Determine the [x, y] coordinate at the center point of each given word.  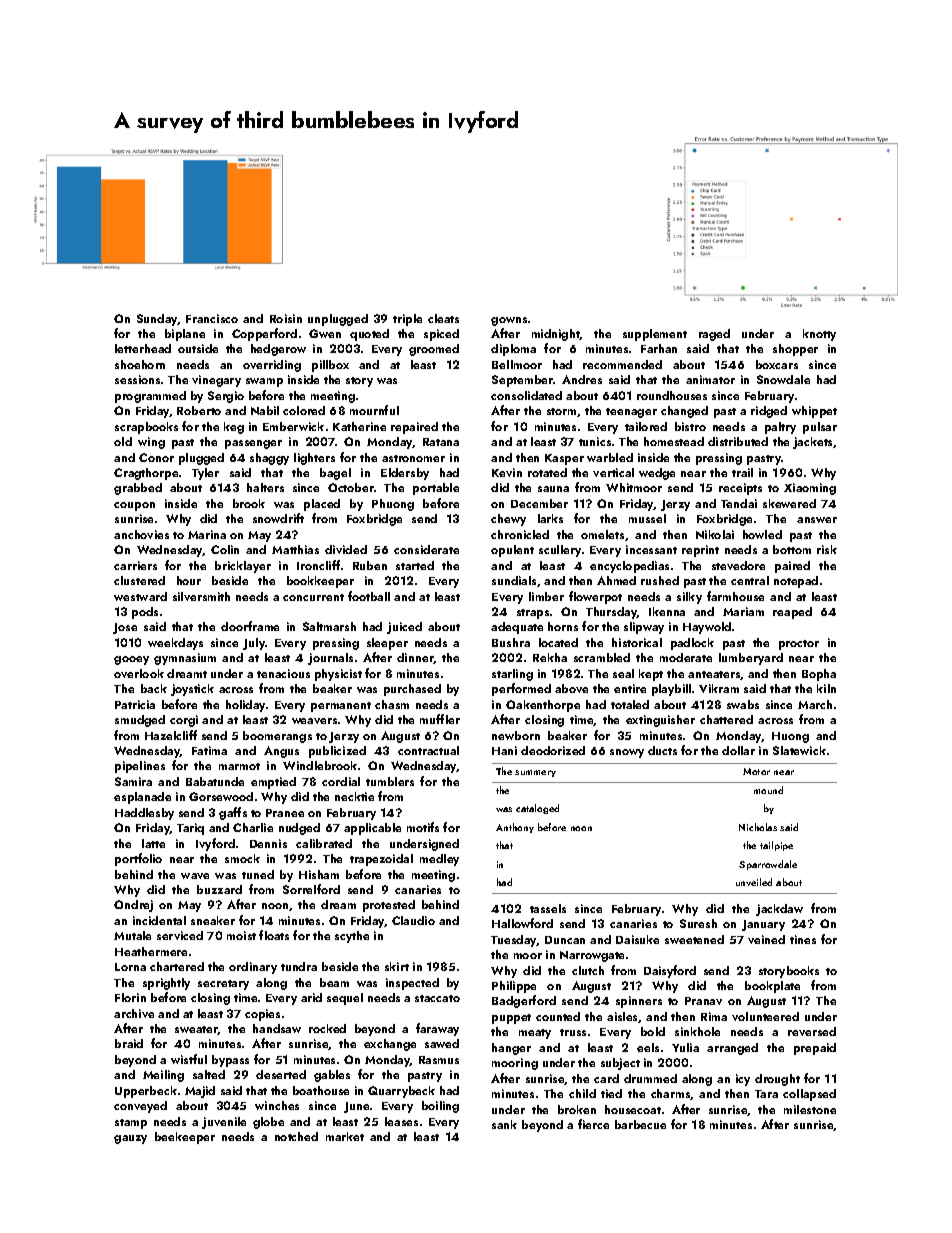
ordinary [253, 968]
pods [145, 613]
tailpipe [776, 846]
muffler [440, 719]
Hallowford [522, 923]
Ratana [441, 442]
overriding [272, 366]
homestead [674, 441]
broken [577, 1109]
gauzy [130, 1139]
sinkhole [697, 1031]
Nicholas [758, 827]
